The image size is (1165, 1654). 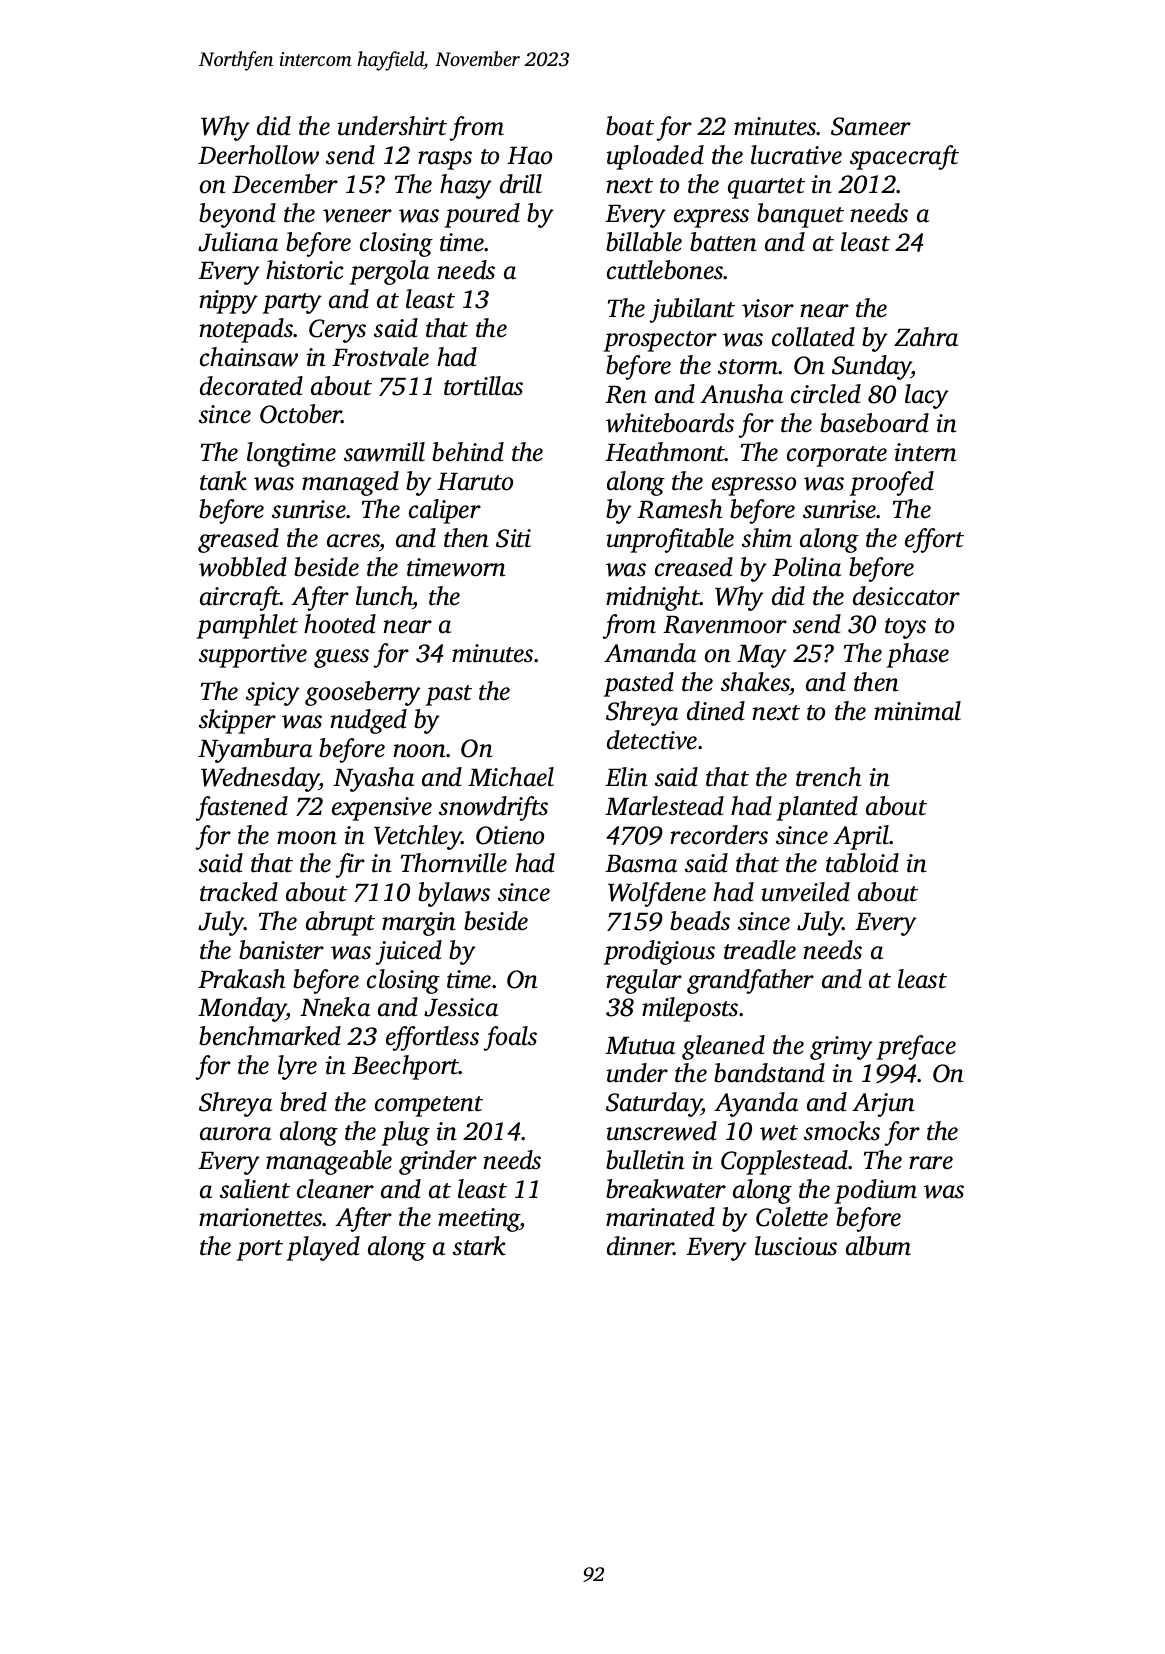 What do you see at coordinates (373, 779) in the screenshot?
I see `Nyasha` at bounding box center [373, 779].
